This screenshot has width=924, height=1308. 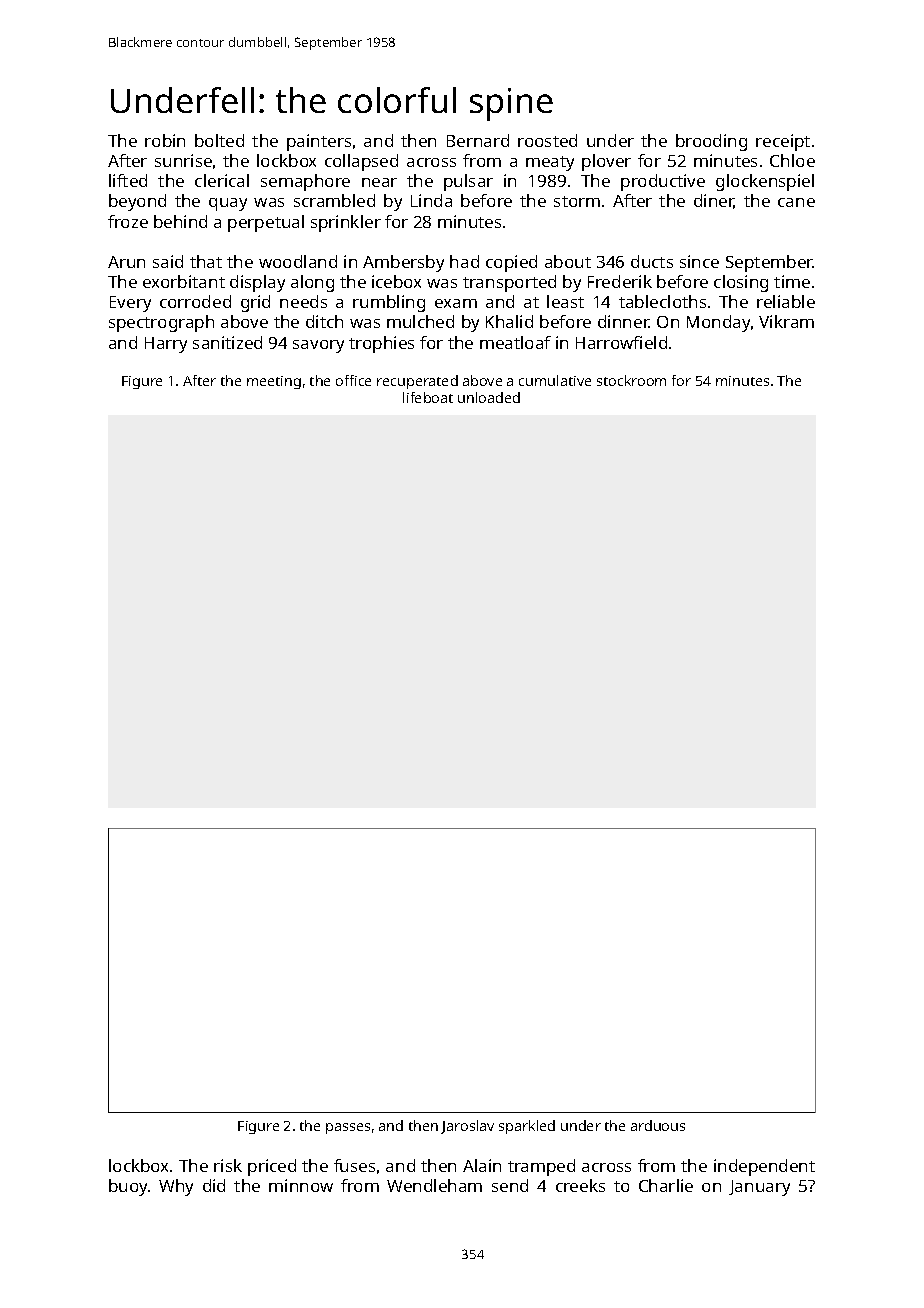 I want to click on minnow, so click(x=301, y=1185).
